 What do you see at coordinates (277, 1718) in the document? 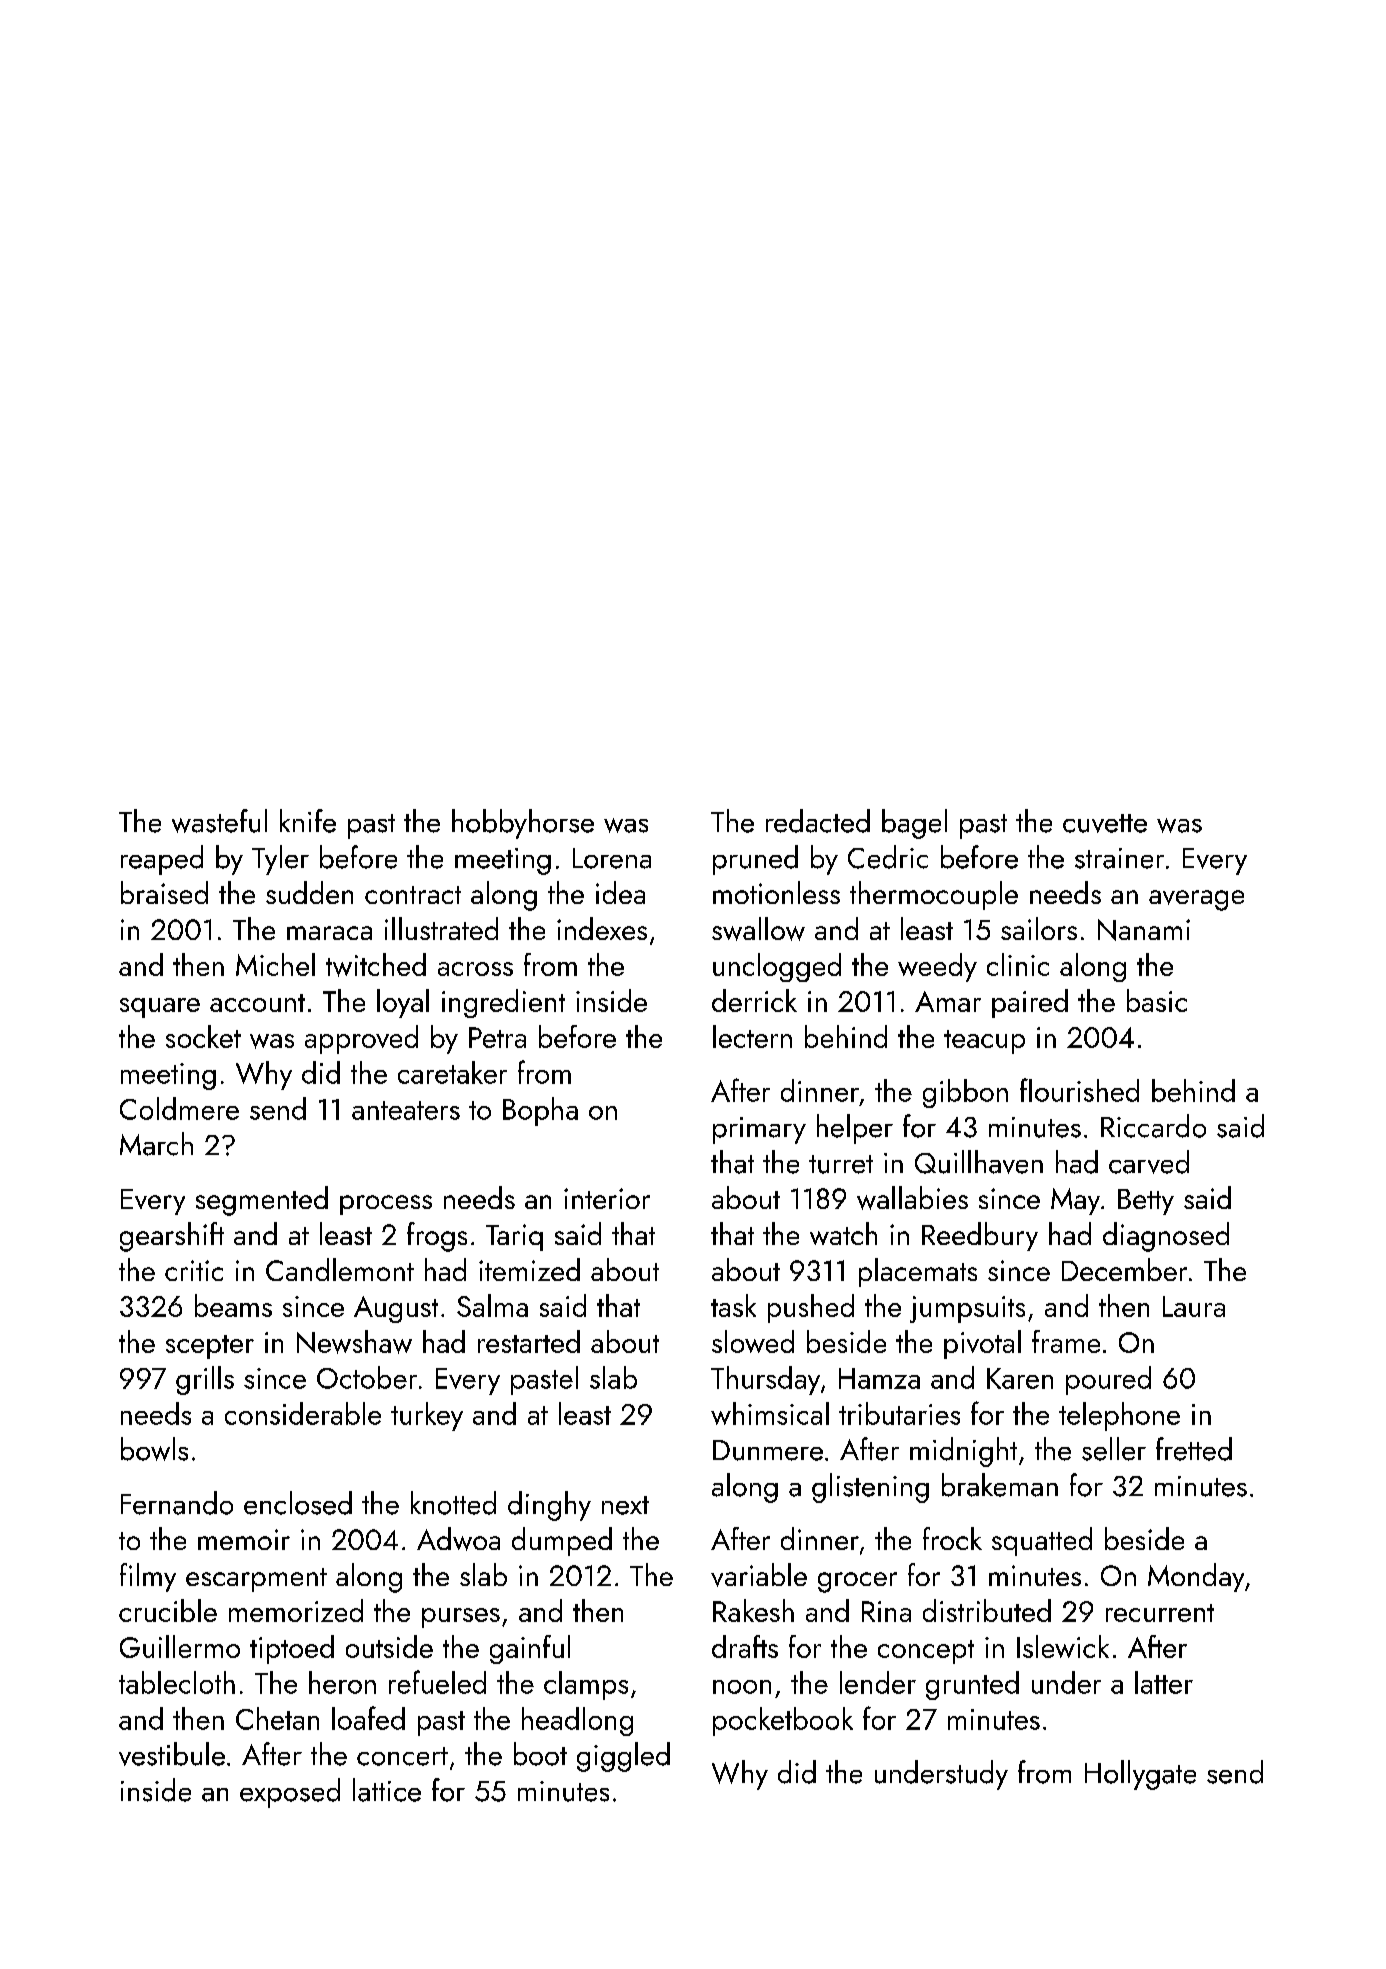
I see `Chetan` at bounding box center [277, 1718].
